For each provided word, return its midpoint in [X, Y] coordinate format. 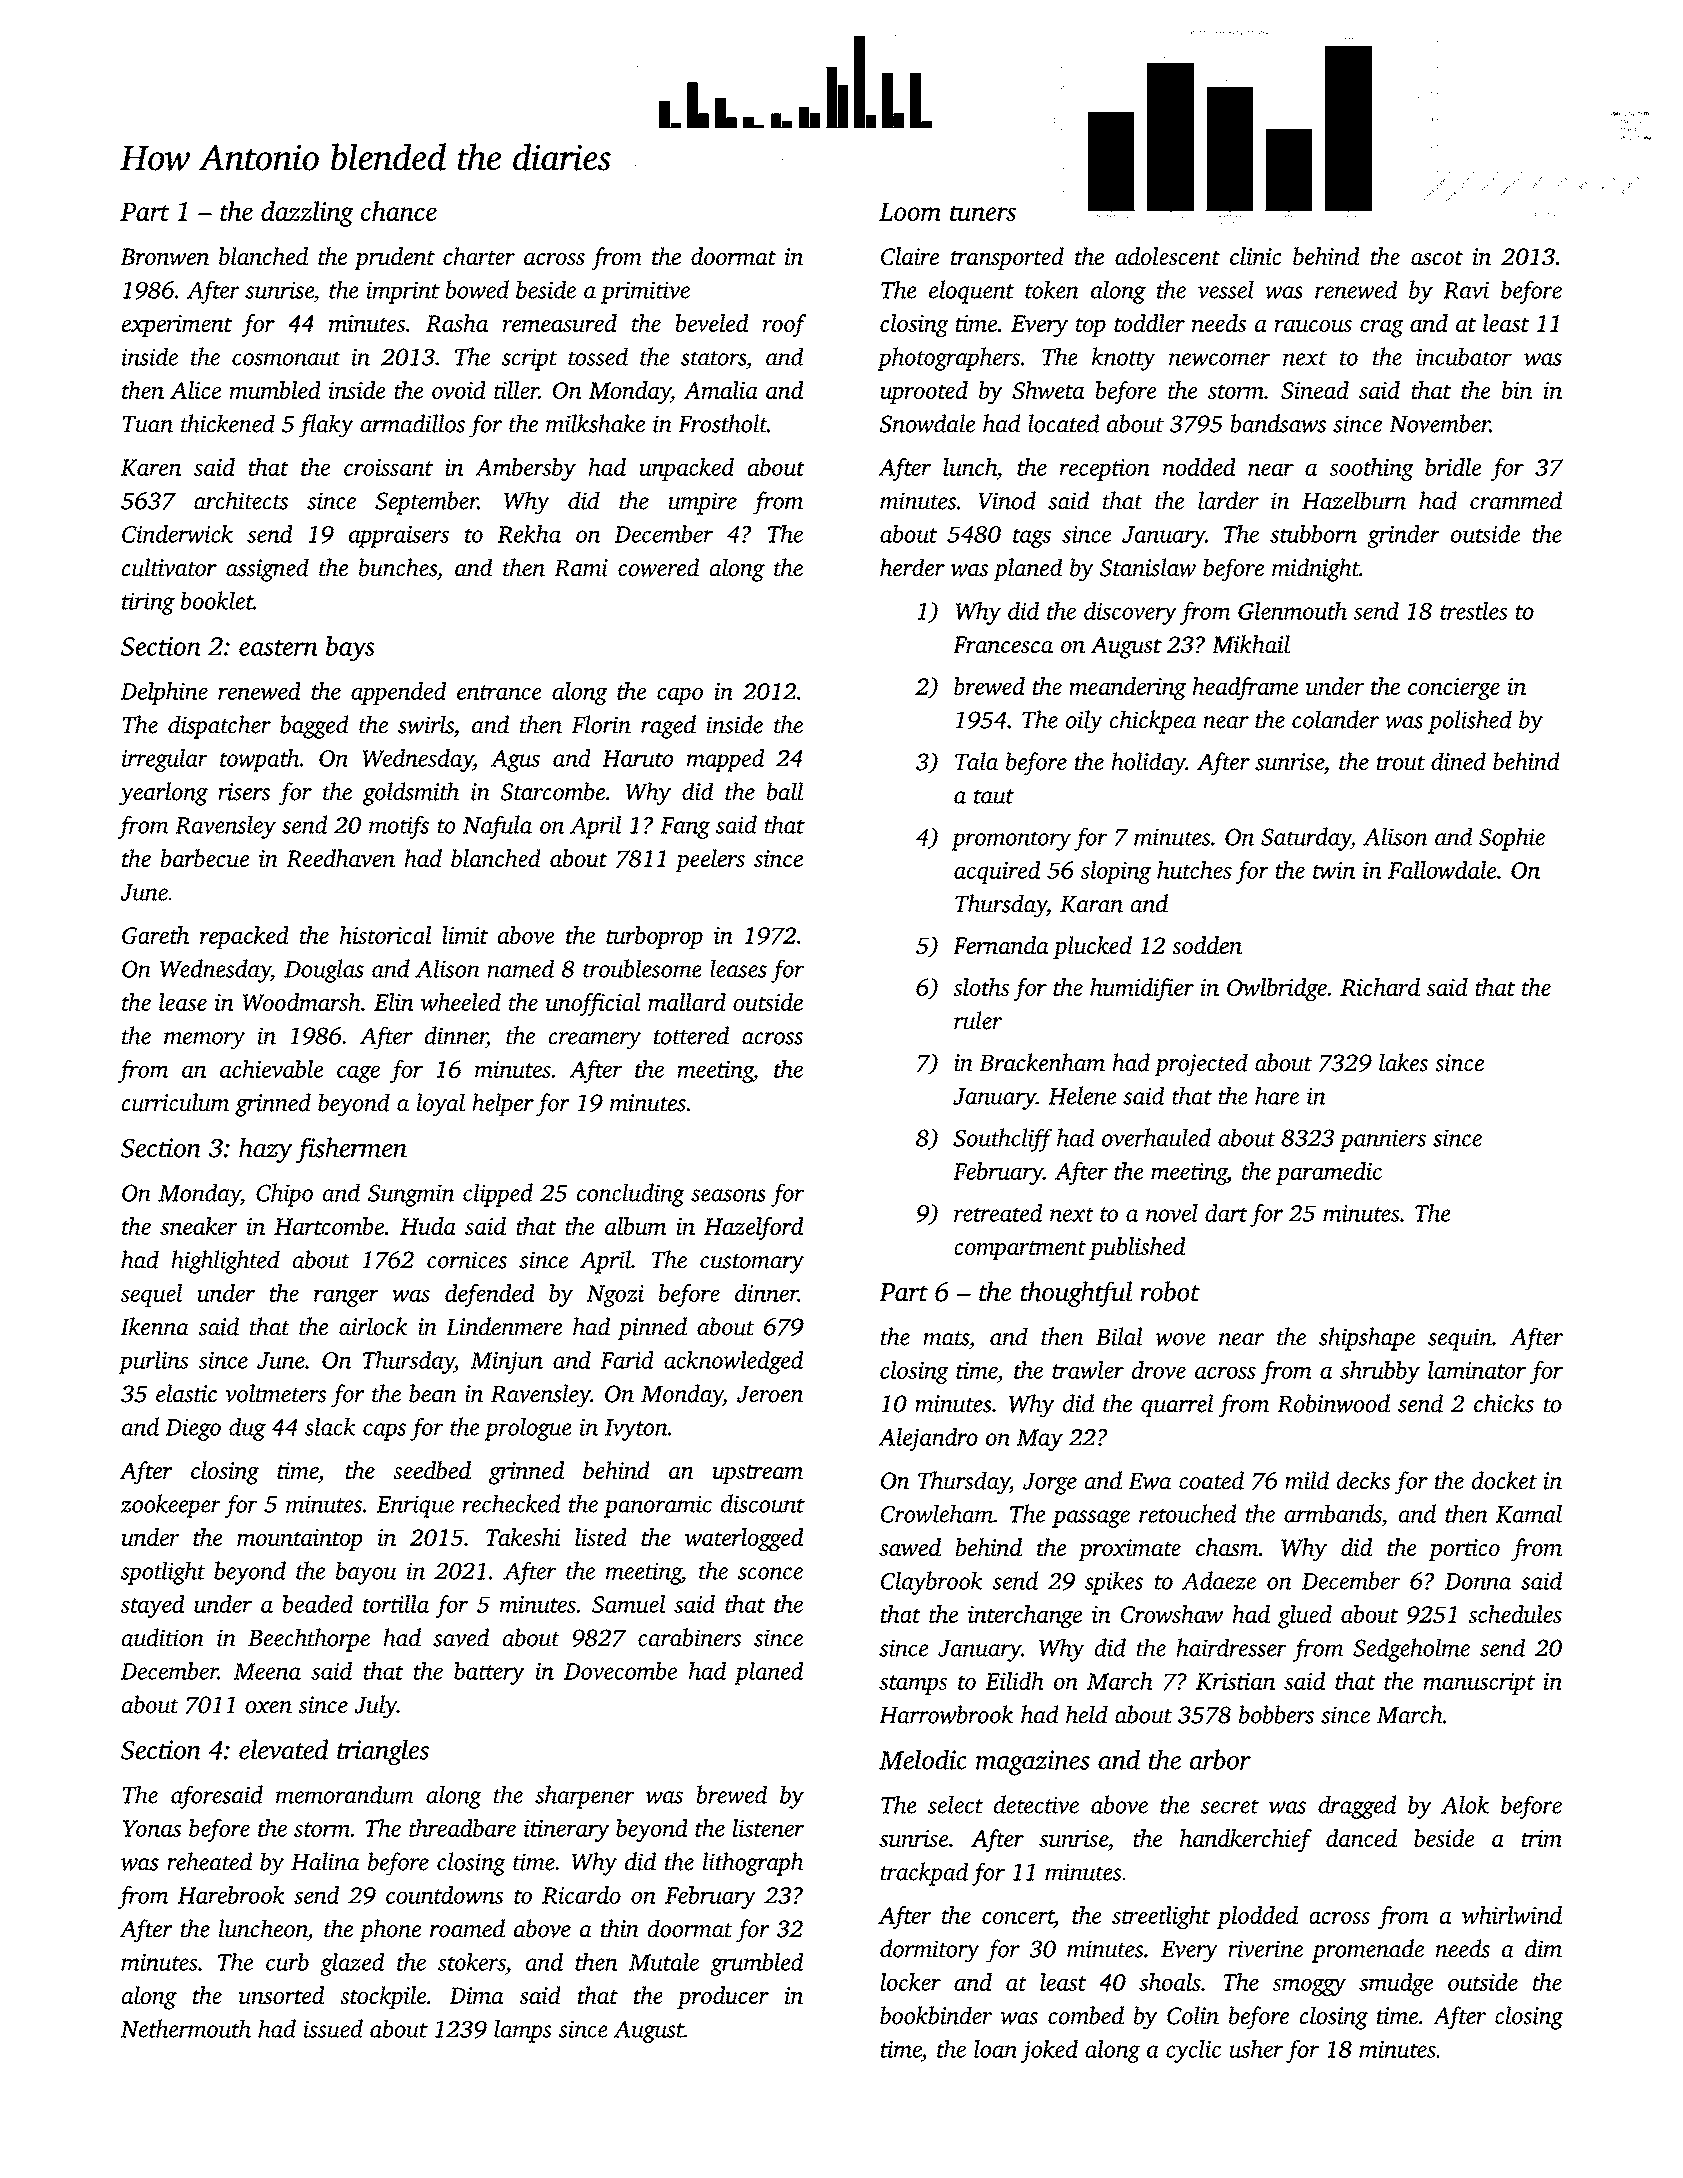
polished [1470, 722]
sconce [770, 1573]
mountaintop [299, 1540]
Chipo [284, 1195]
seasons [728, 1195]
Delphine [164, 693]
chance [399, 211]
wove [1180, 1339]
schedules [1515, 1614]
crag [1382, 329]
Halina [325, 1861]
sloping [1116, 872]
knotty [1123, 359]
